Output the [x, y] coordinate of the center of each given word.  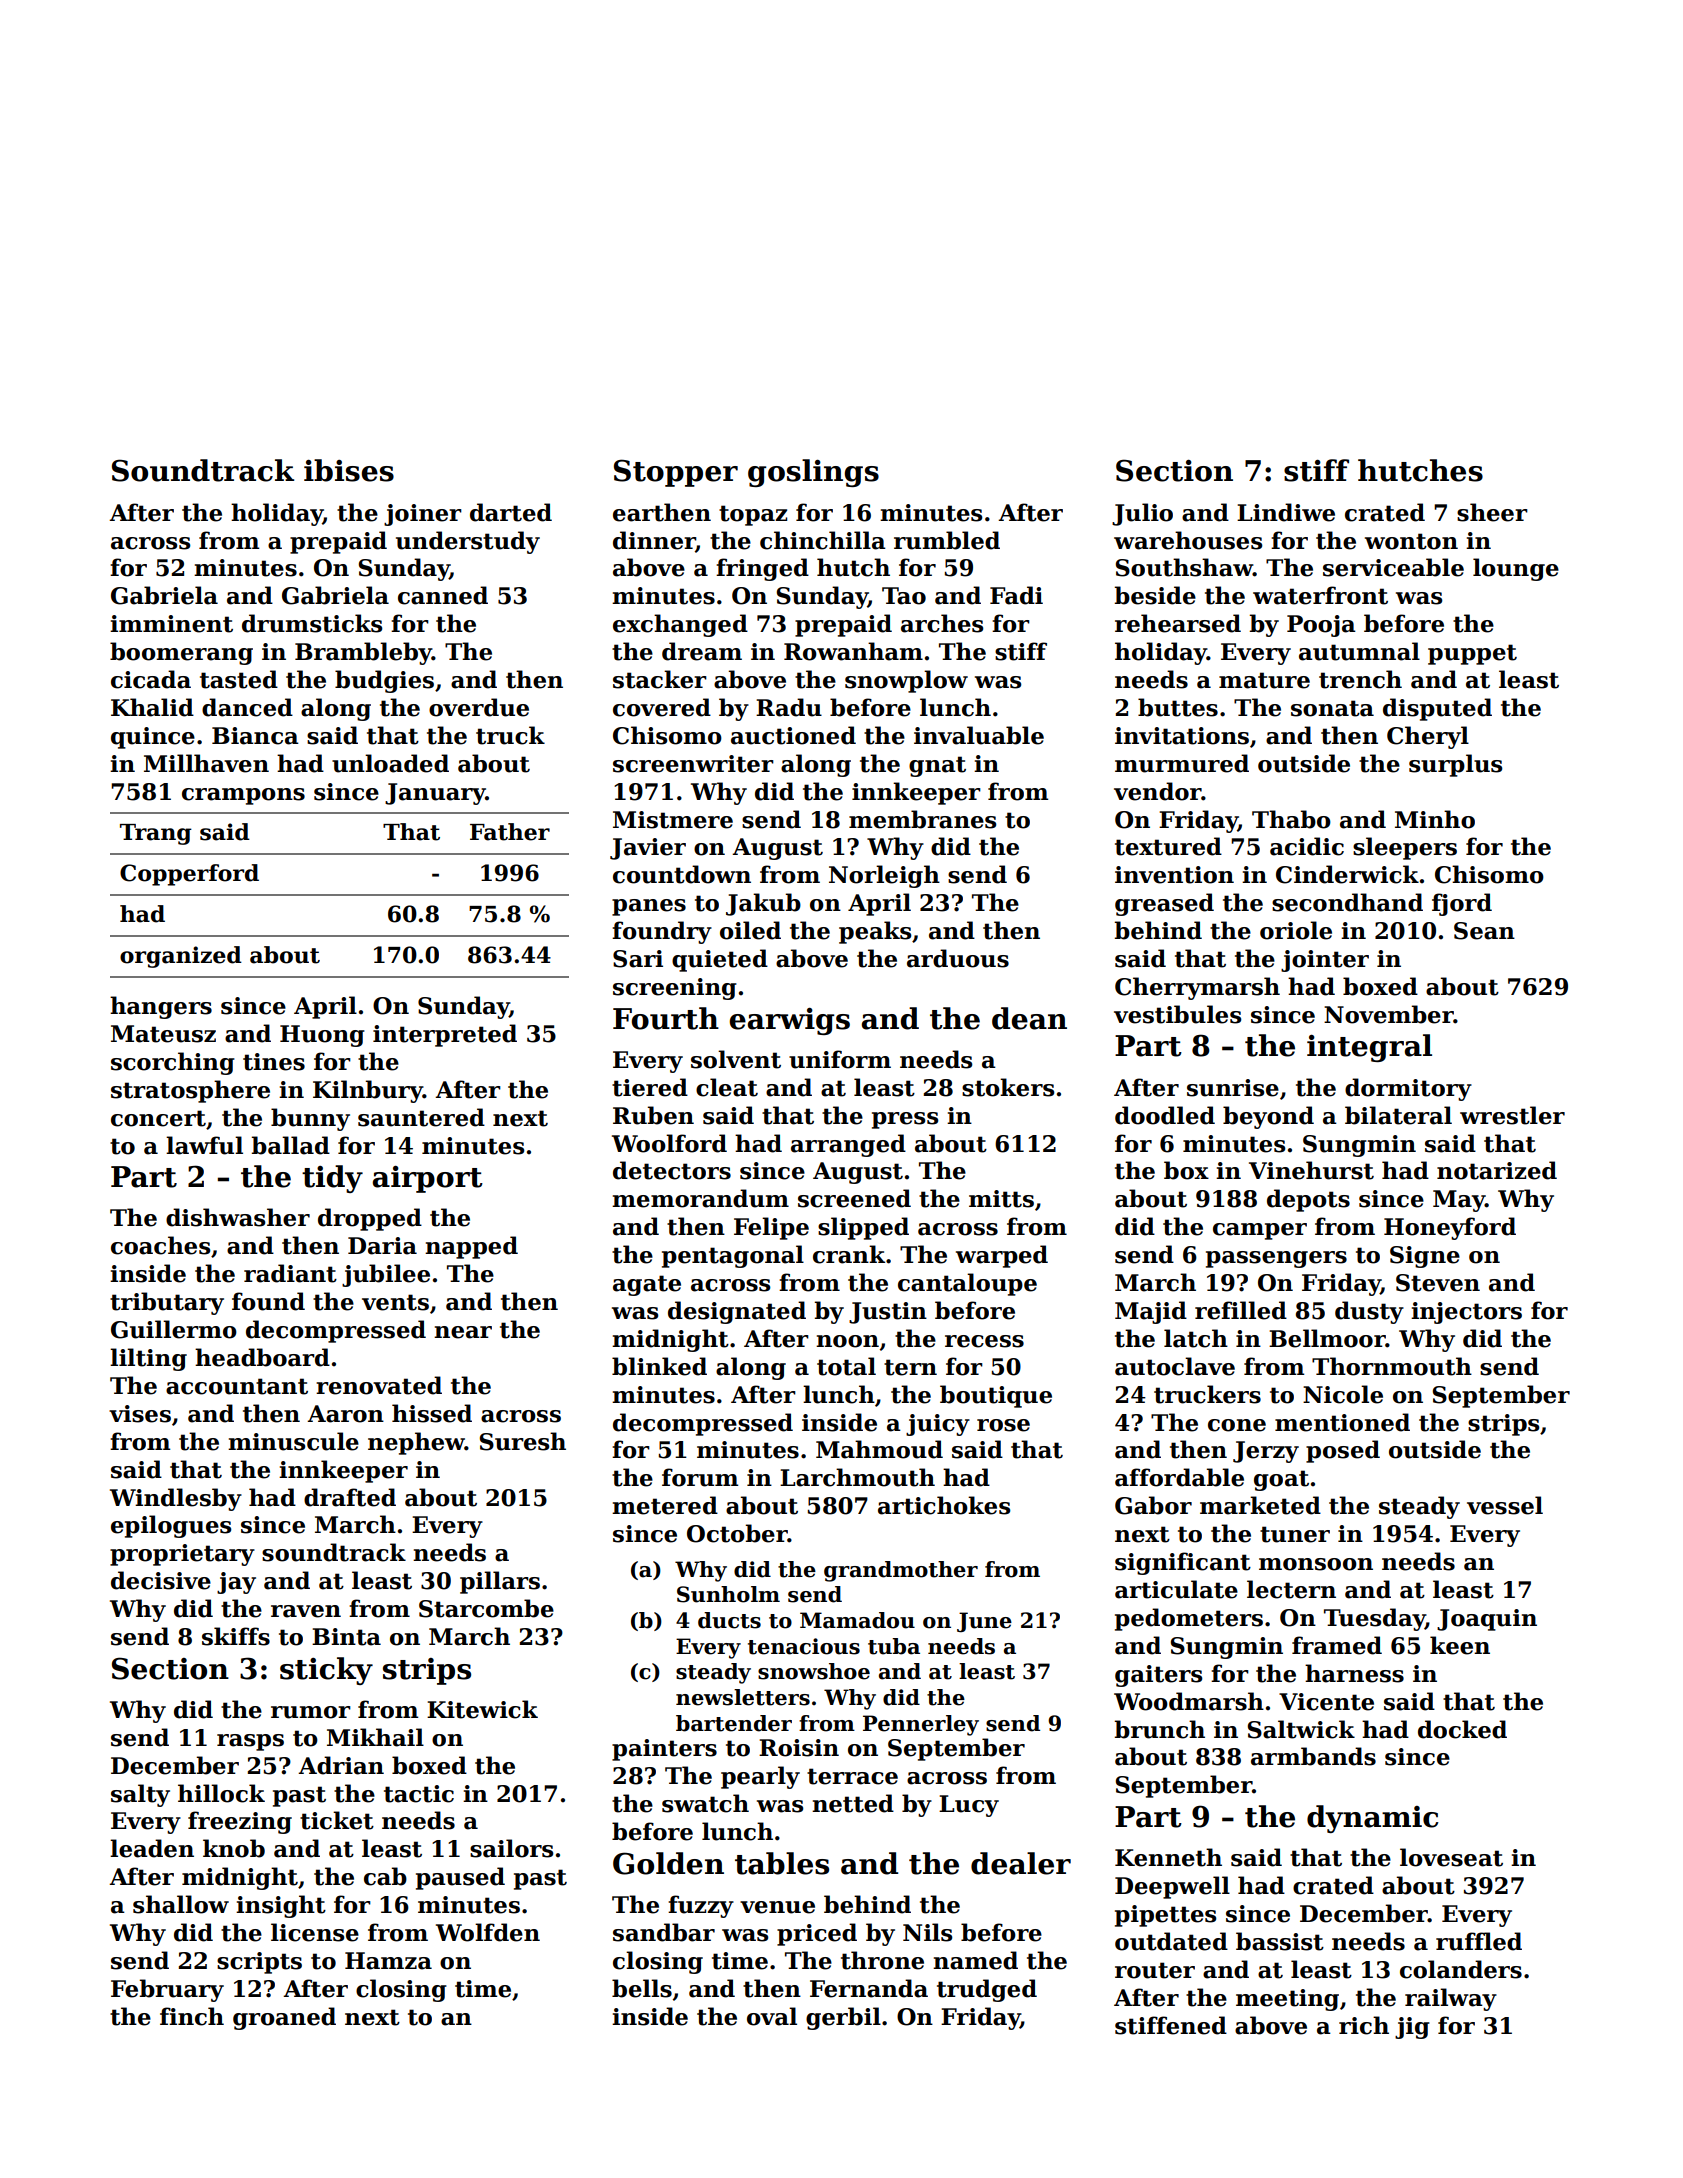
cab [385, 1876]
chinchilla [823, 540]
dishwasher [238, 1217]
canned [443, 595]
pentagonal [733, 1256]
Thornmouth [1392, 1366]
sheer [1492, 512]
